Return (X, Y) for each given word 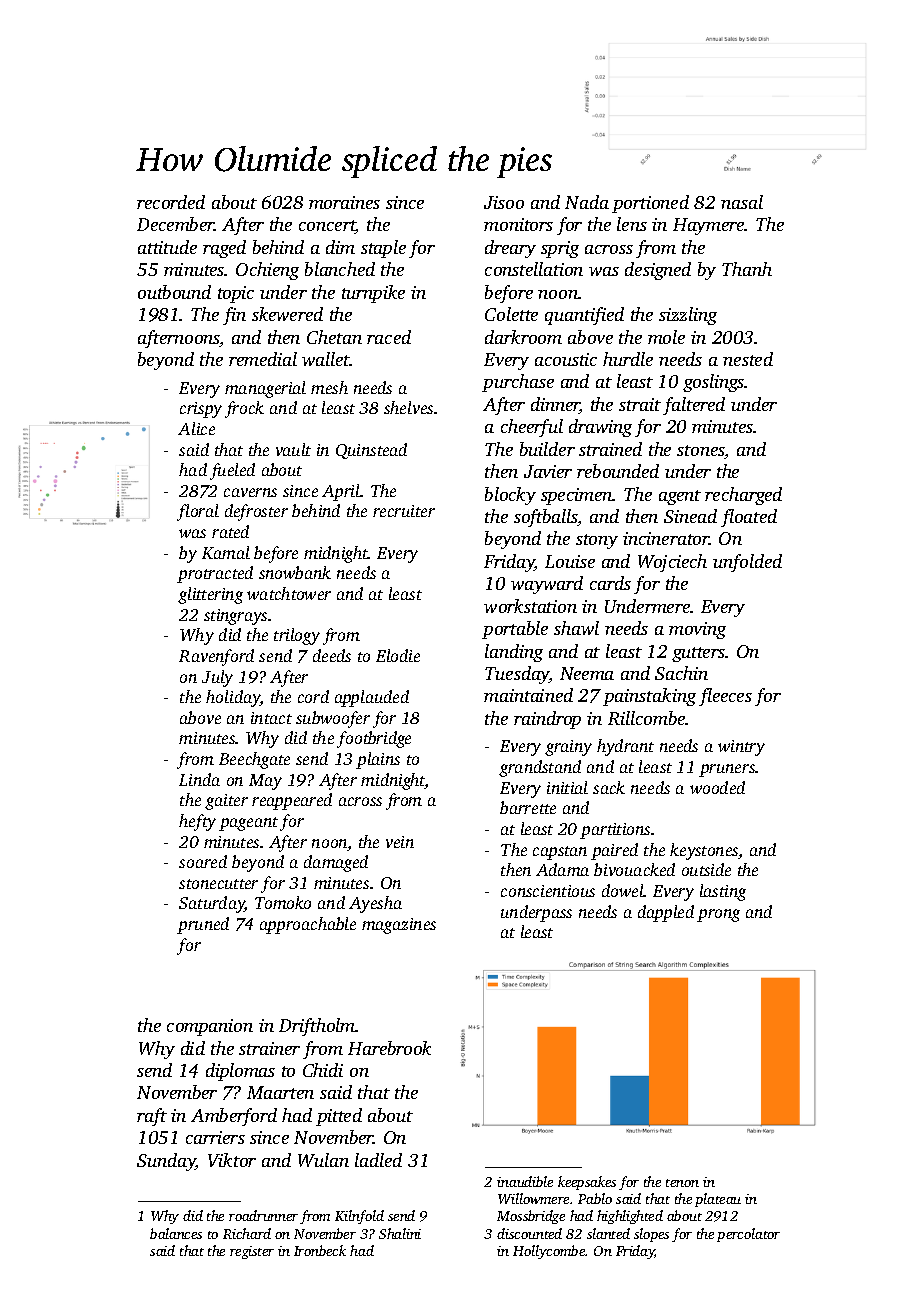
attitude (167, 247)
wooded (717, 787)
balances (176, 1233)
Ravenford (216, 657)
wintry (741, 748)
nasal (742, 202)
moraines (344, 202)
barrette (528, 807)
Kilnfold (359, 1217)
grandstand (540, 768)
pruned (203, 925)
